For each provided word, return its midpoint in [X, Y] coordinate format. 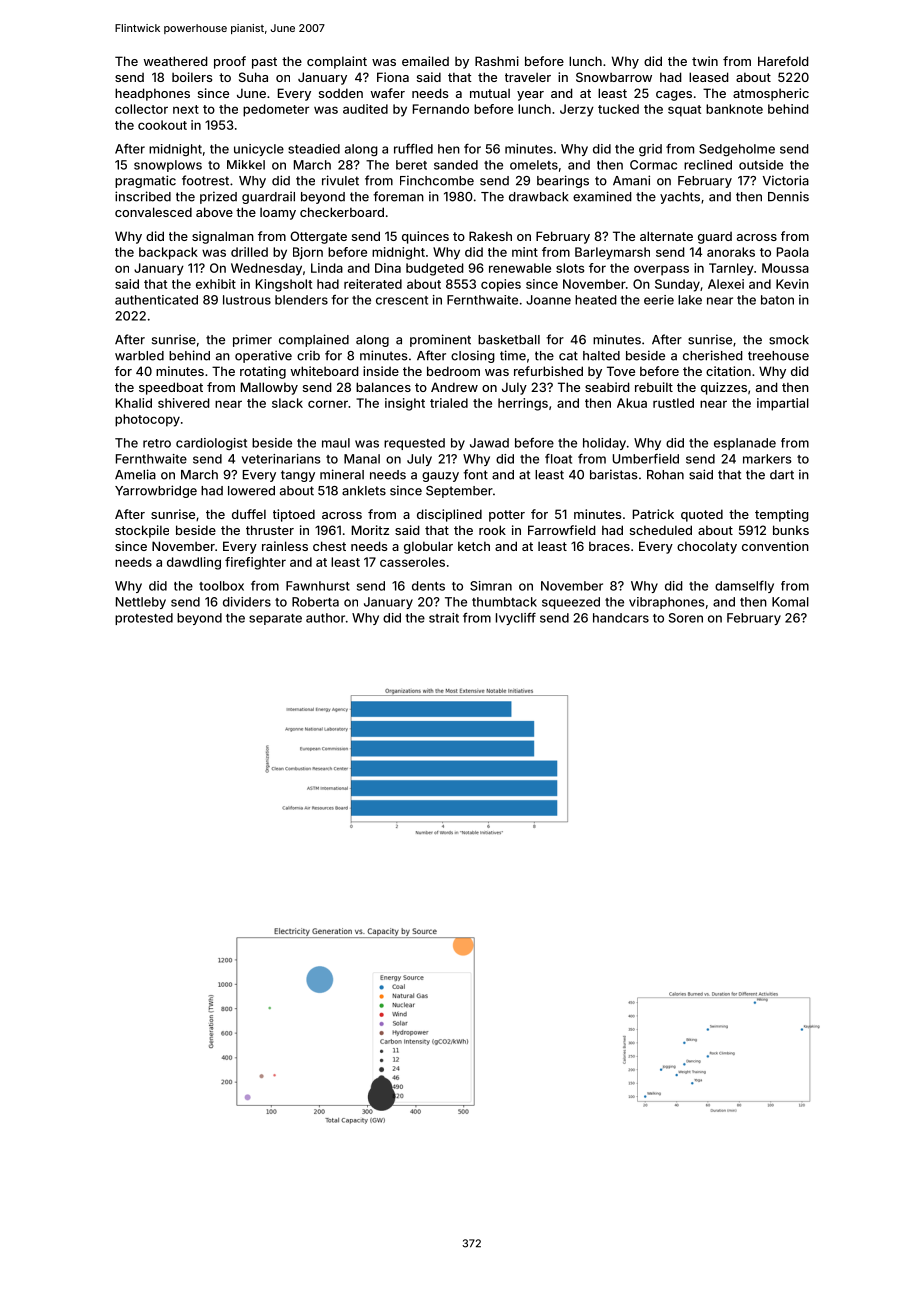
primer [252, 340]
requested [414, 444]
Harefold [783, 61]
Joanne [548, 300]
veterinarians [281, 459]
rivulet [340, 180]
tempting [782, 515]
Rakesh [490, 236]
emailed [425, 61]
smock [789, 340]
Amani [631, 180]
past [264, 63]
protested [144, 619]
